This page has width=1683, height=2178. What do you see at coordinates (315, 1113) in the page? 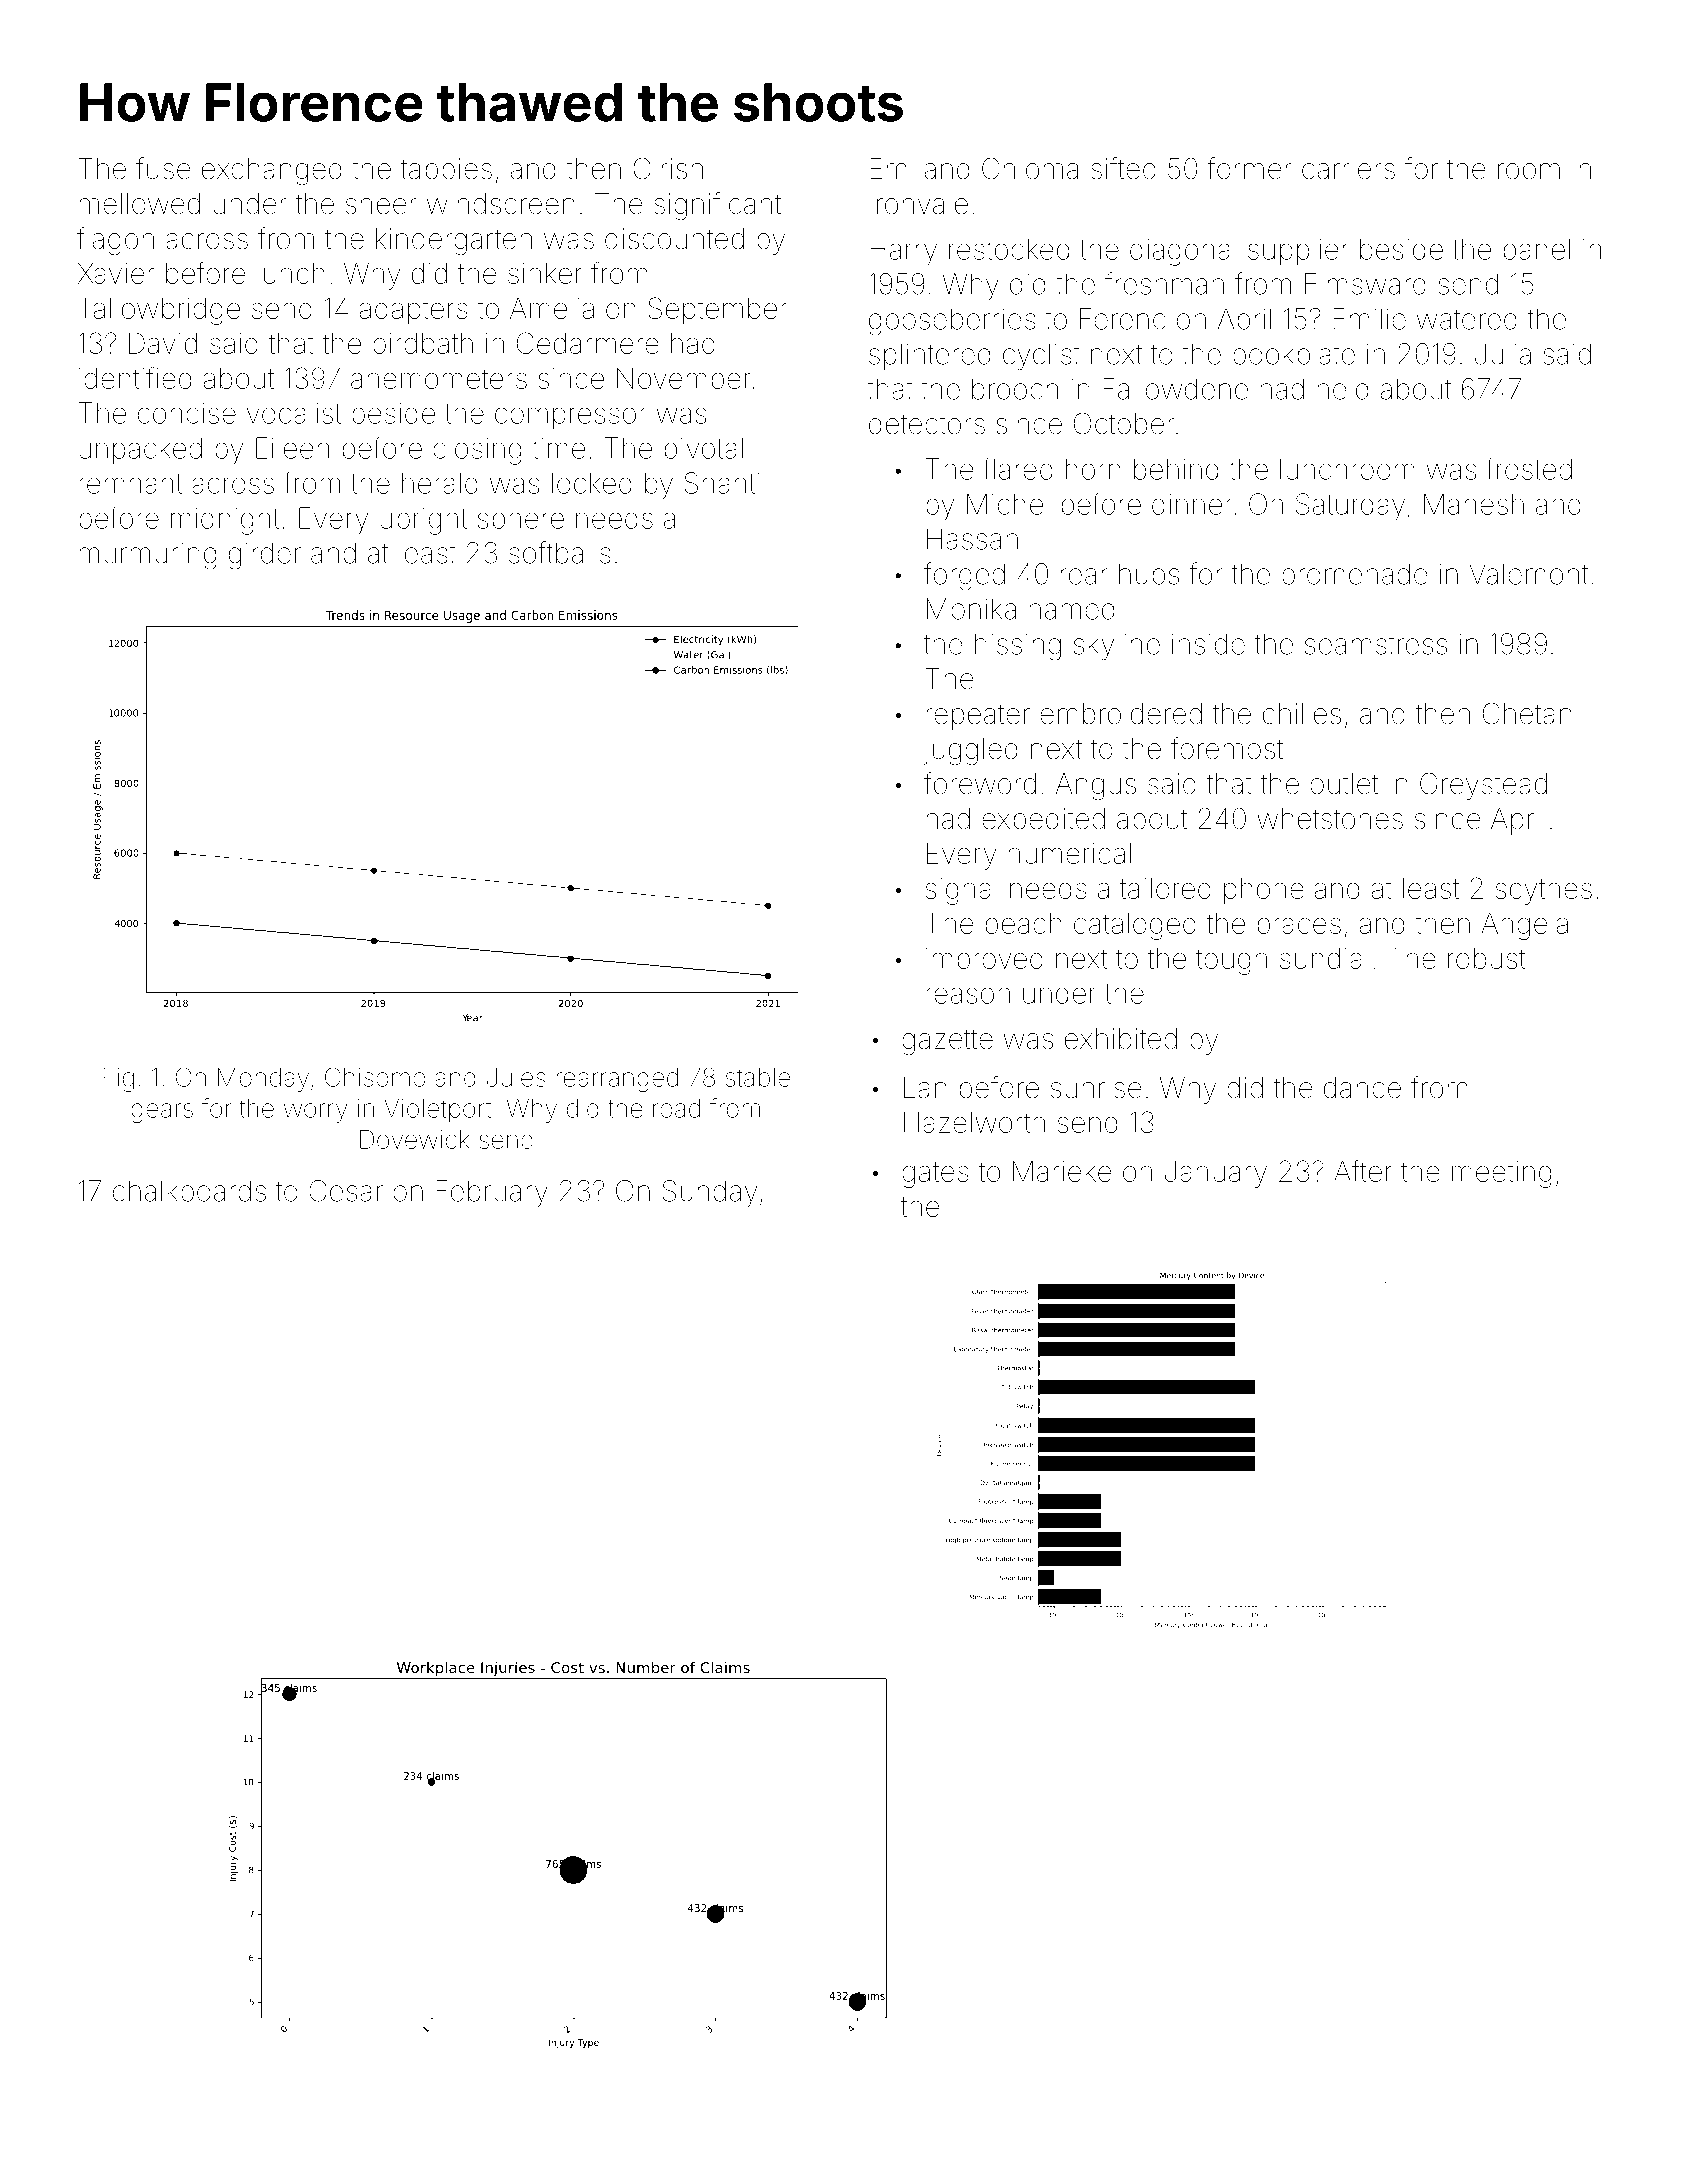
I see `worry` at bounding box center [315, 1113].
